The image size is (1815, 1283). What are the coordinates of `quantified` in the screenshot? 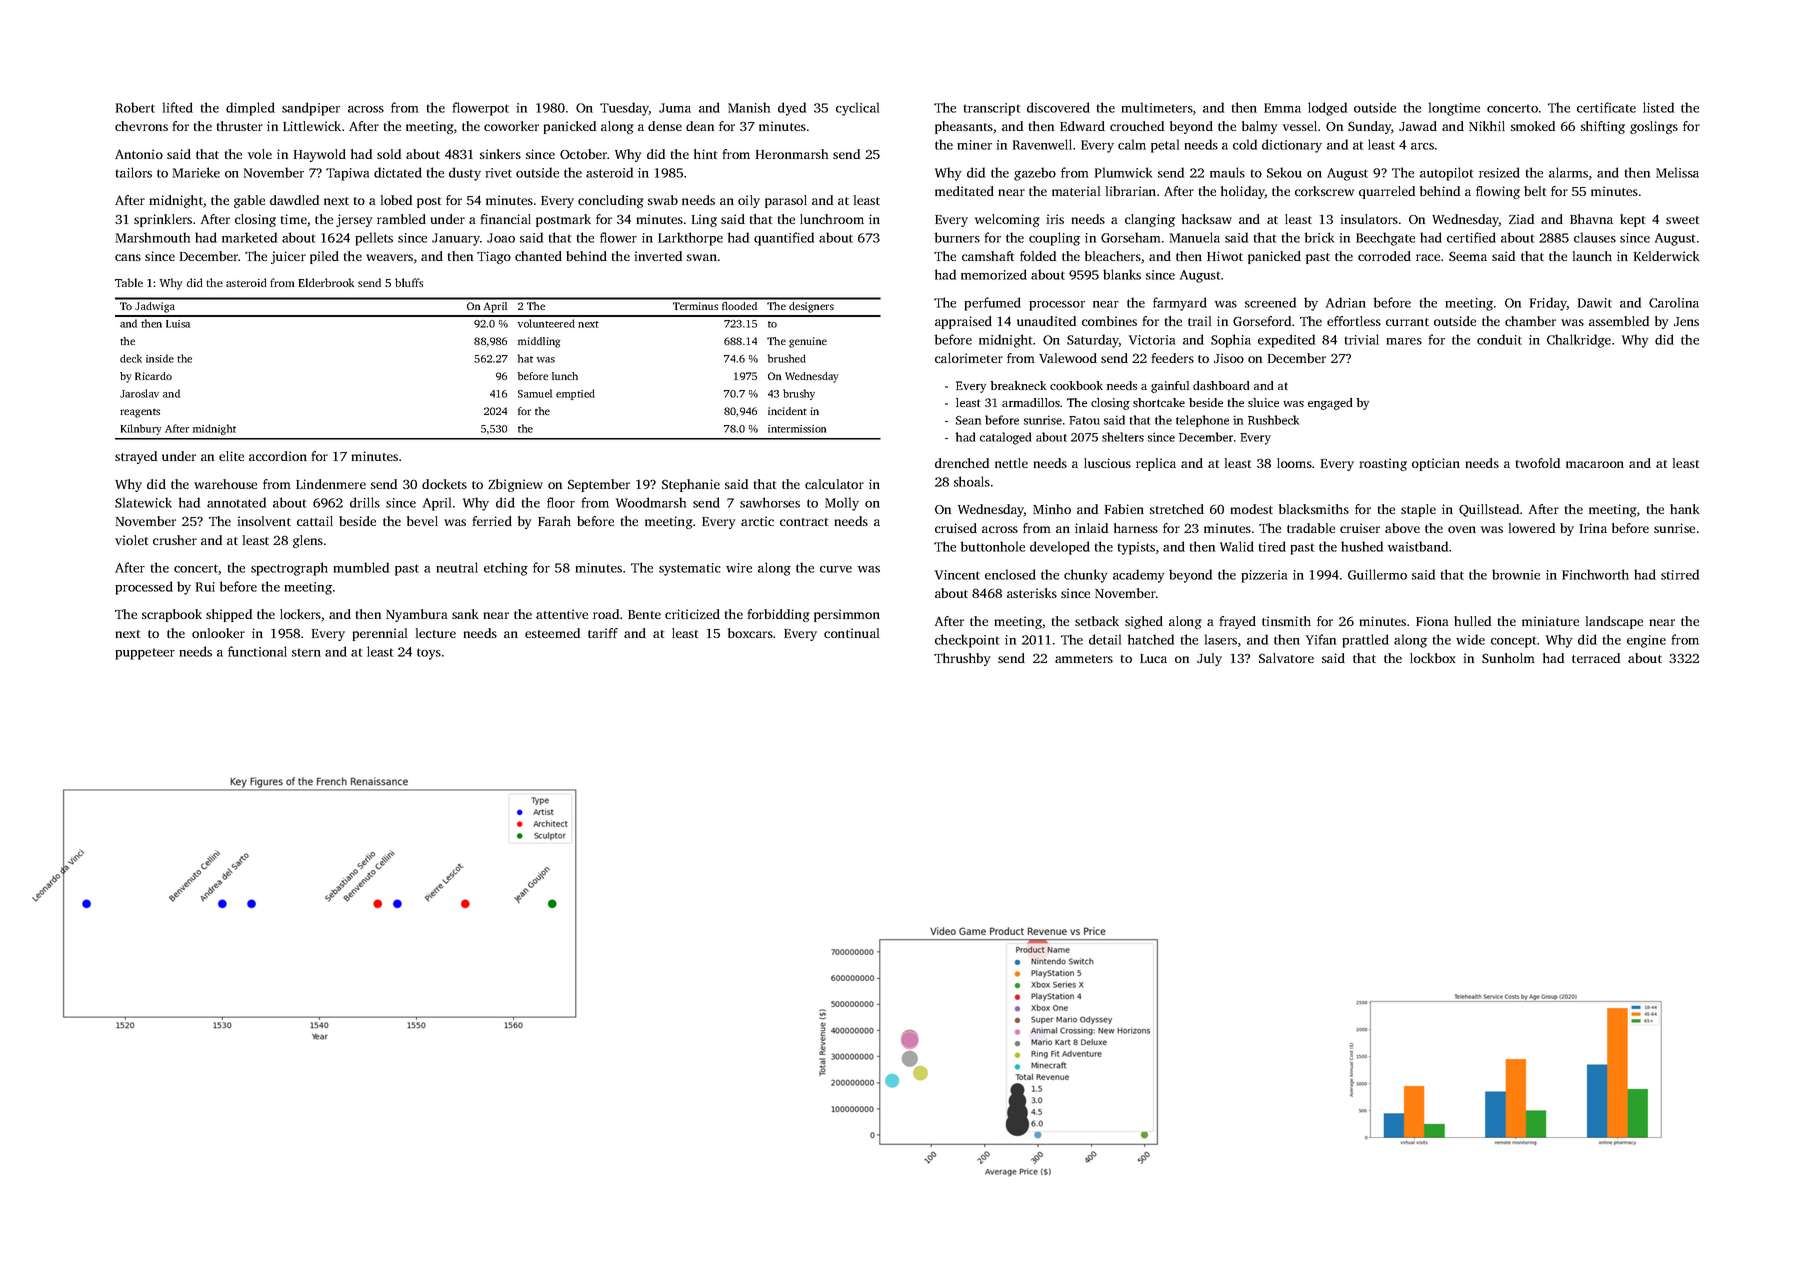 It's located at (784, 239).
